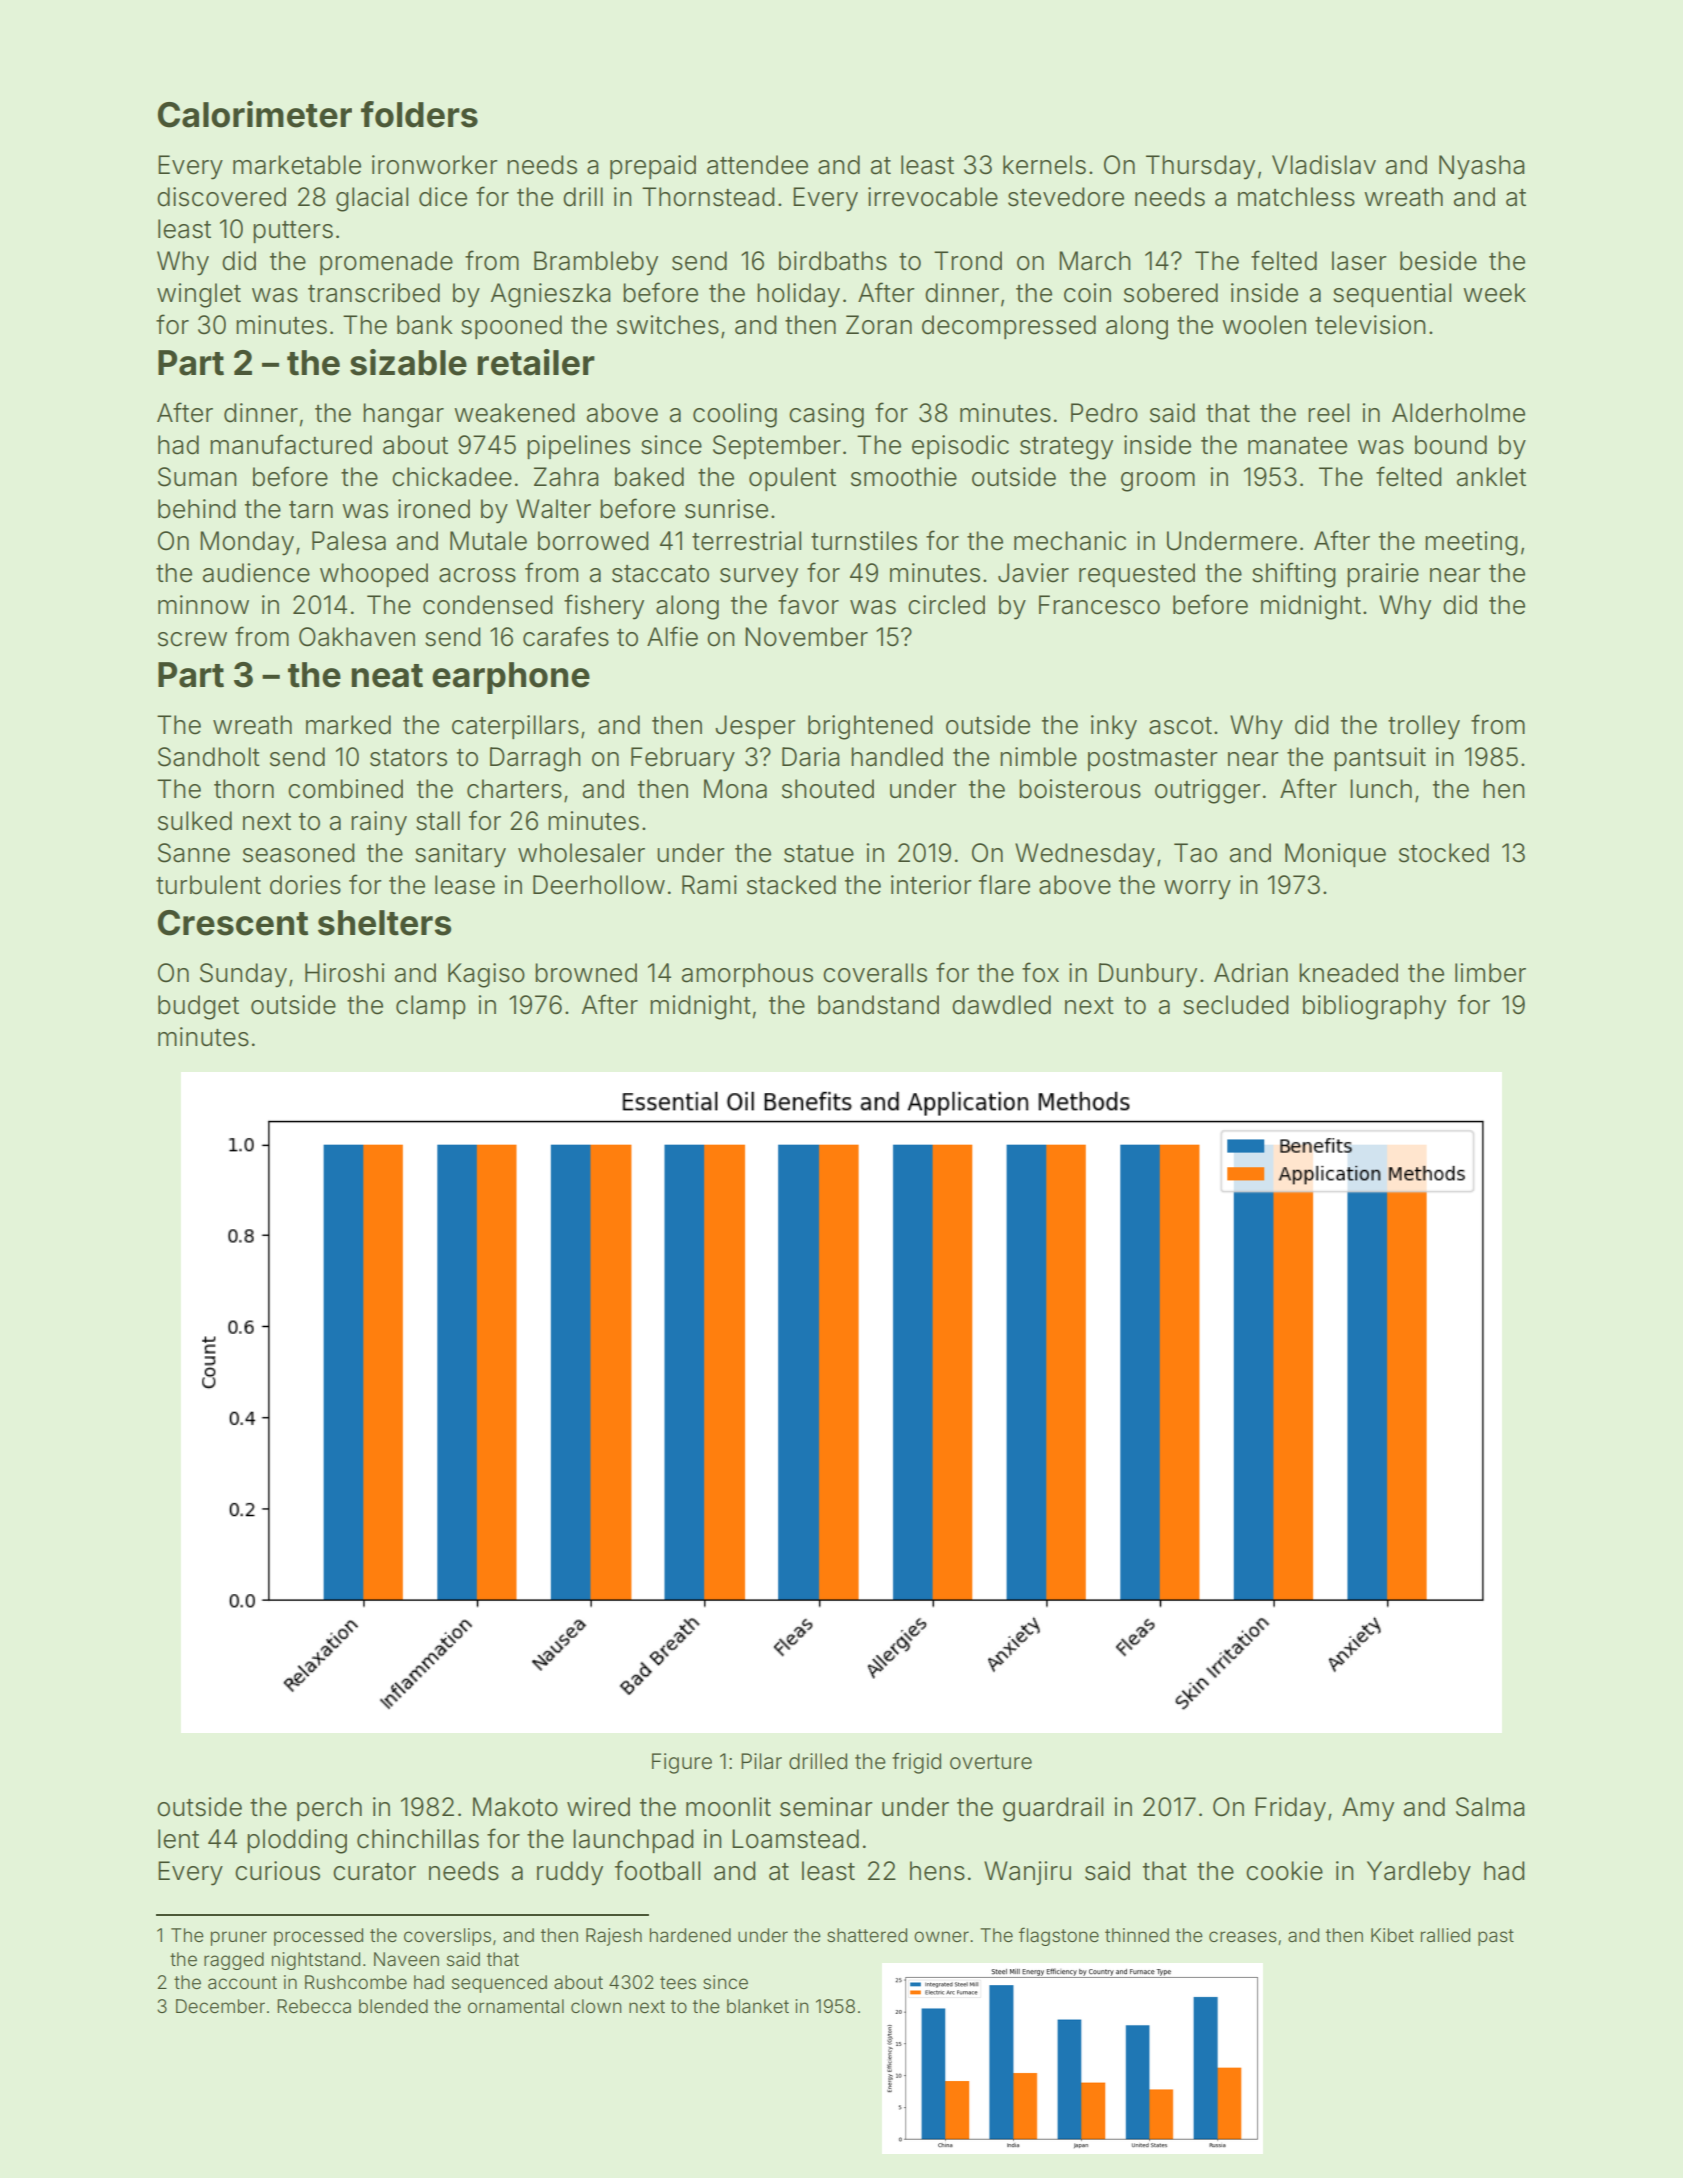 This screenshot has height=2178, width=1683. I want to click on attendee, so click(757, 165).
